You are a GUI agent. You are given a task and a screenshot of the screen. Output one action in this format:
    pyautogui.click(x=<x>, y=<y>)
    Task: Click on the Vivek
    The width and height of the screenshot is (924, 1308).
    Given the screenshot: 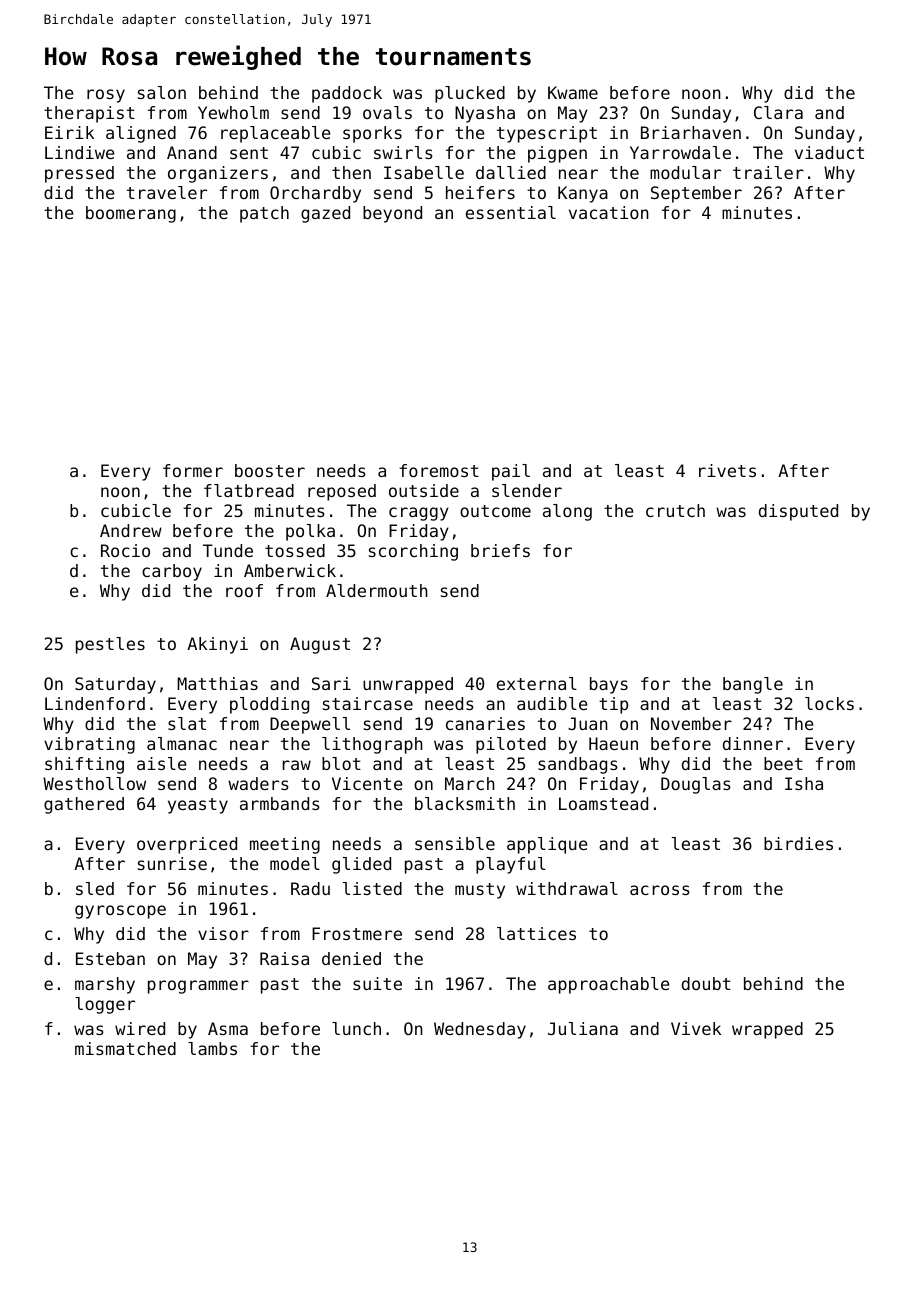 What is the action you would take?
    pyautogui.click(x=696, y=1028)
